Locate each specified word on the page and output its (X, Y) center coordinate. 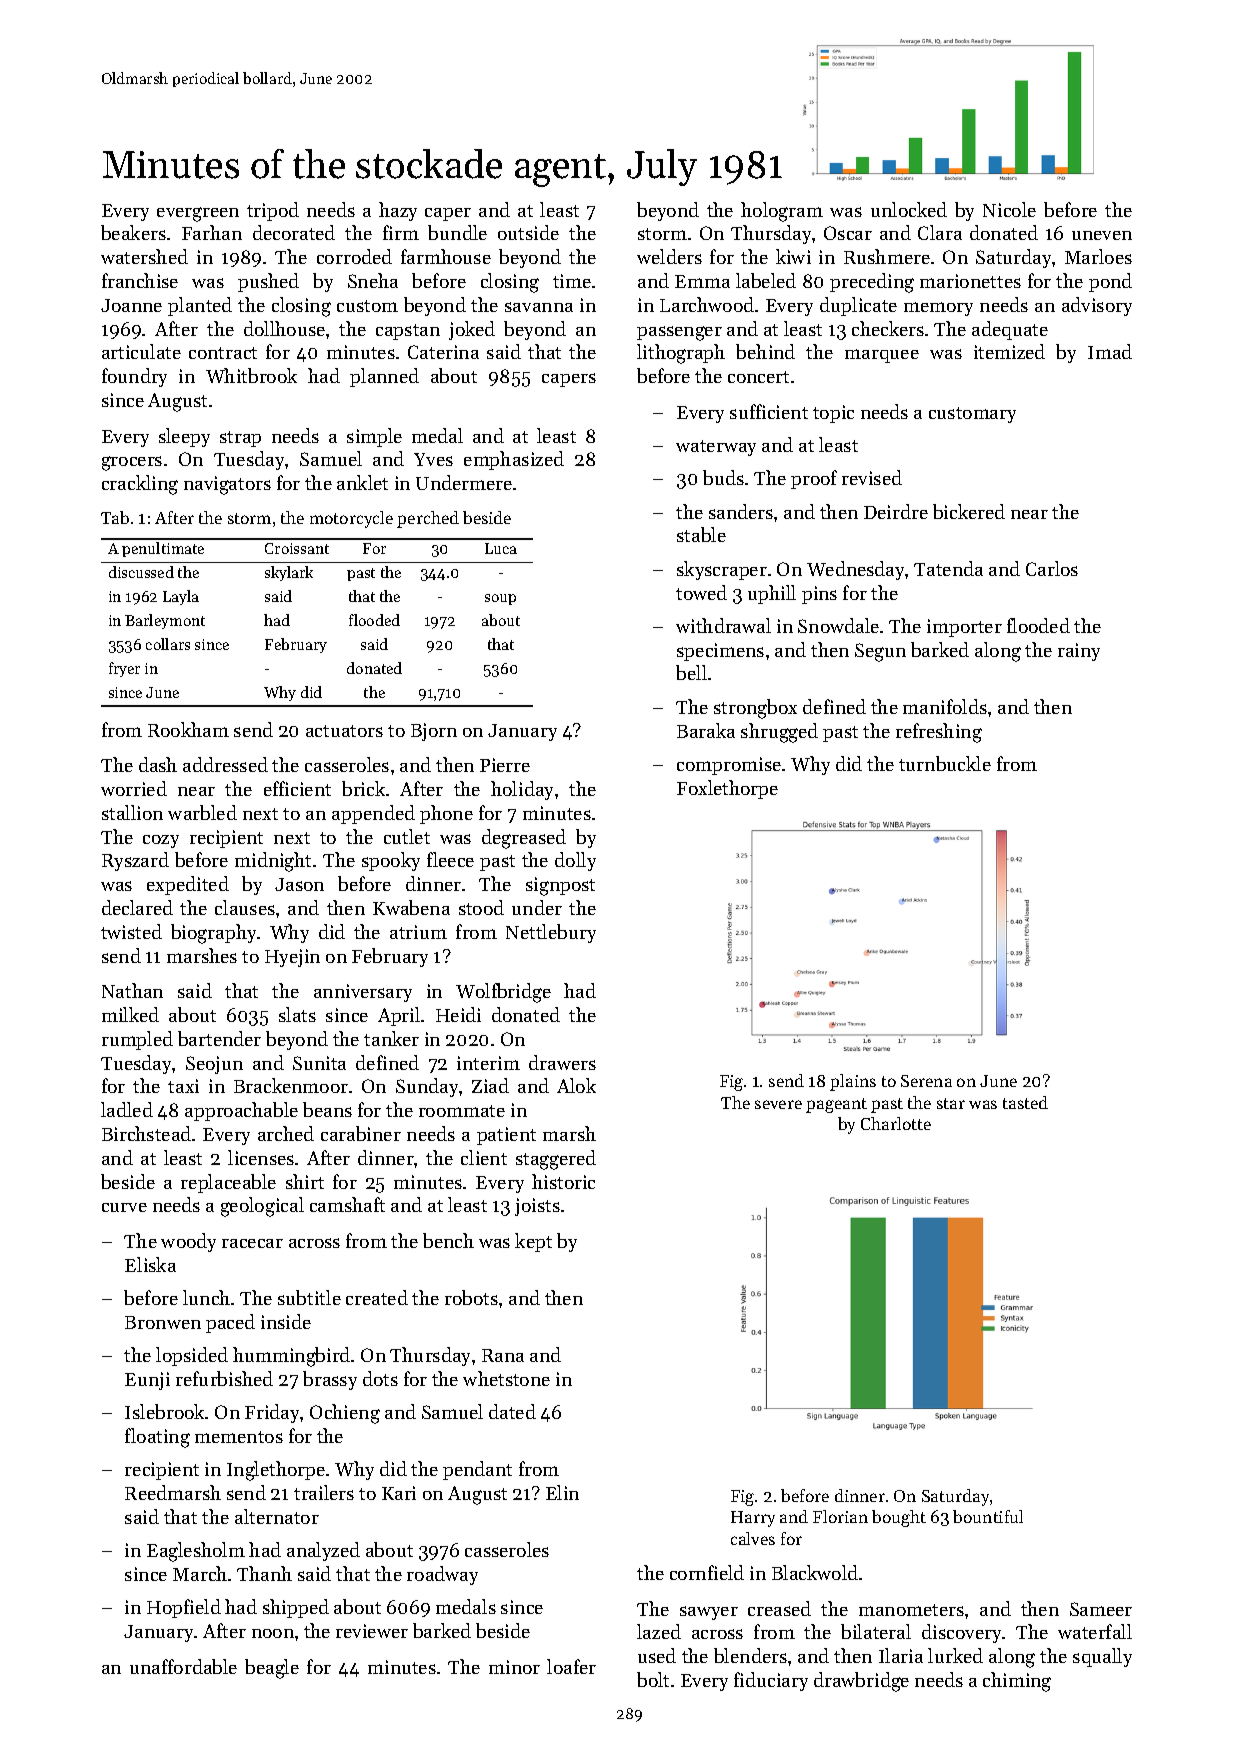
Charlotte (896, 1123)
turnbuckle (945, 763)
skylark (289, 573)
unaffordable (183, 1666)
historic (563, 1181)
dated (512, 1411)
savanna (539, 307)
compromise (729, 766)
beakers (133, 232)
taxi (183, 1086)
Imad (1110, 351)
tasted (1025, 1102)
